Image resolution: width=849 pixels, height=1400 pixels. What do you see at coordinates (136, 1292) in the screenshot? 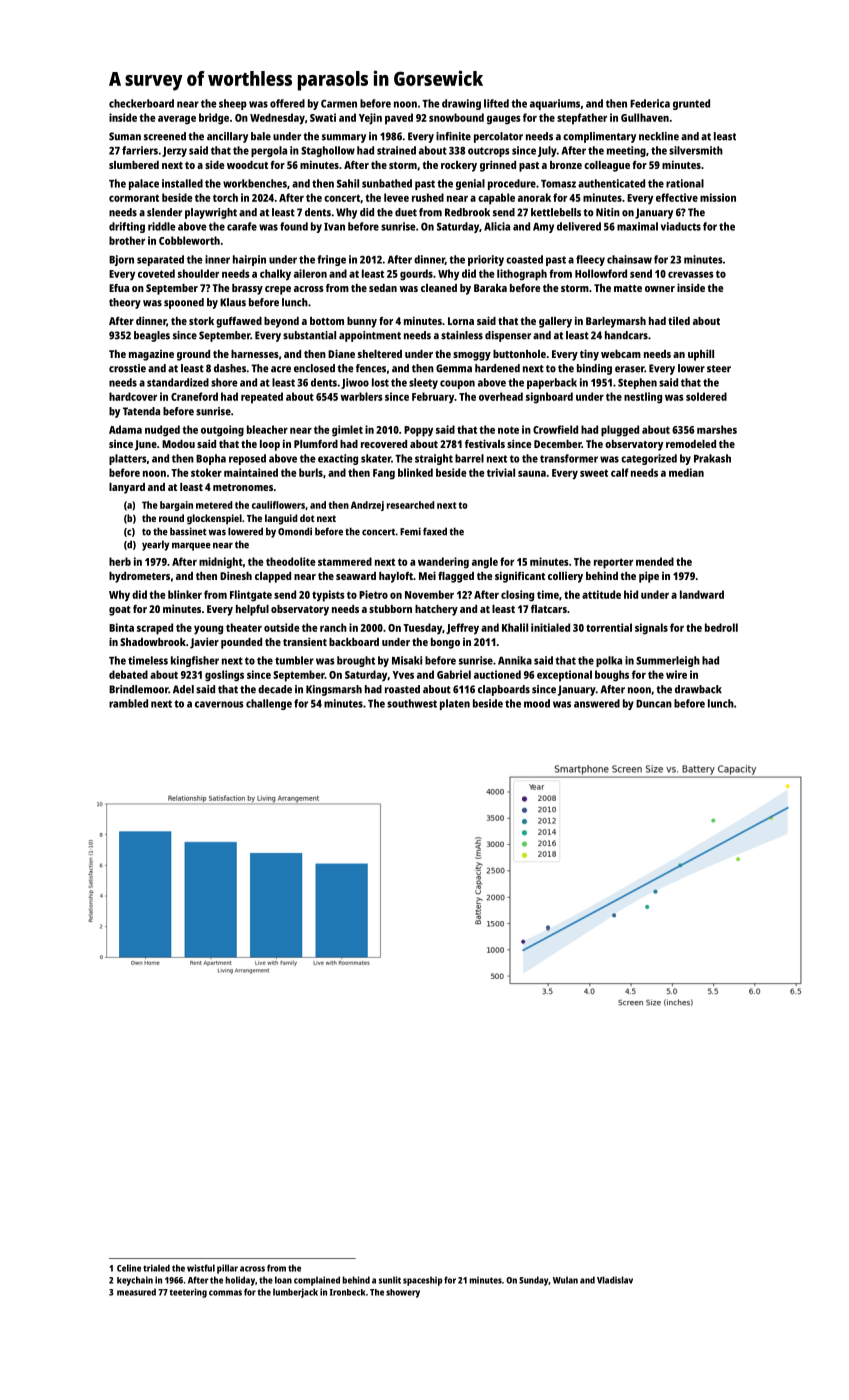
I see `measured` at bounding box center [136, 1292].
